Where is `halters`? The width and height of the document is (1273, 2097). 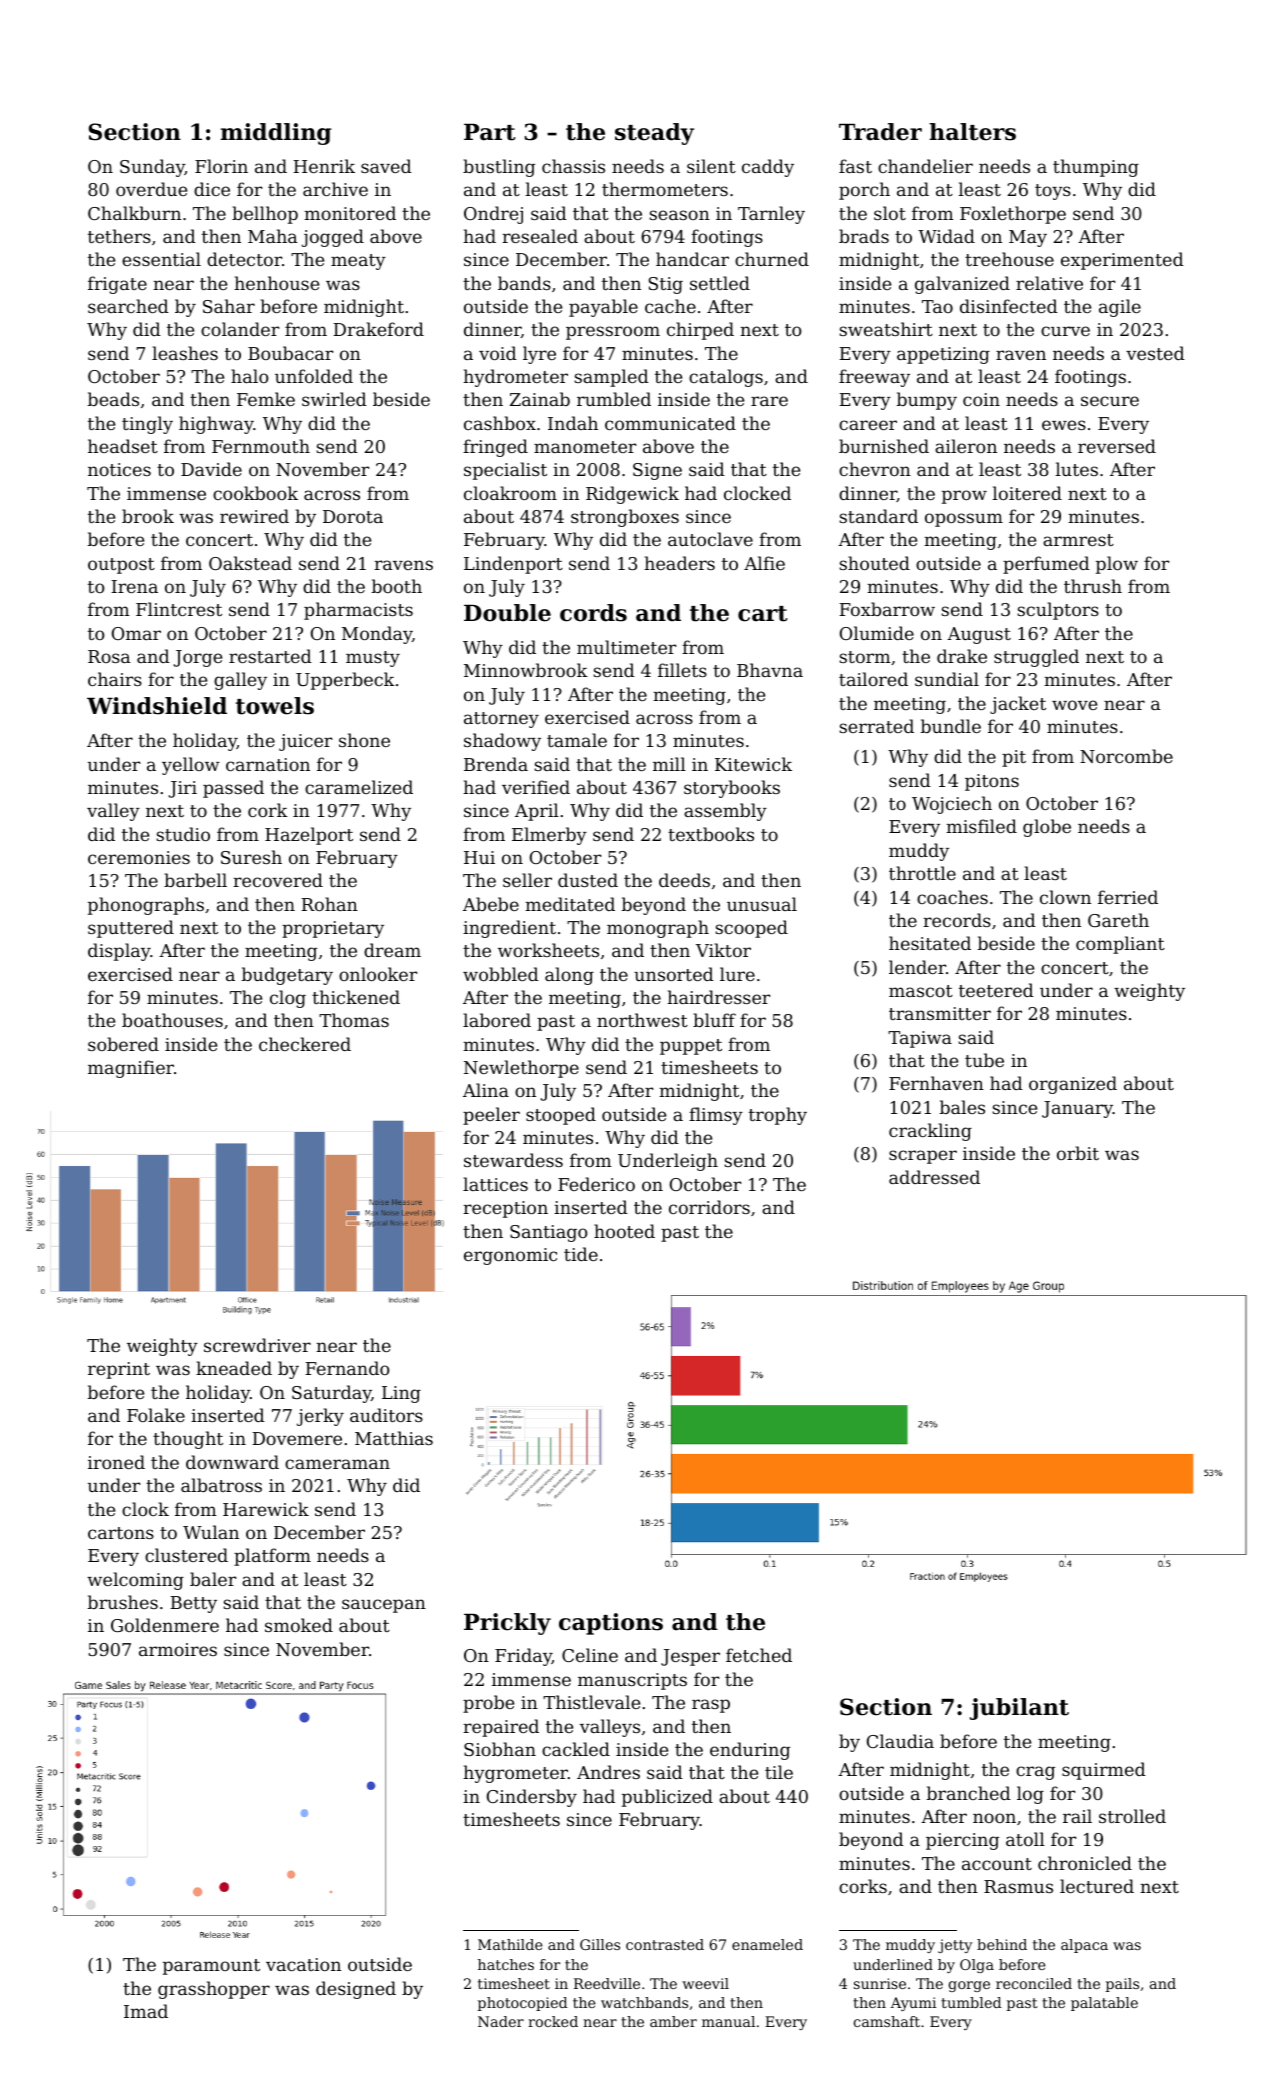
halters is located at coordinates (972, 132).
